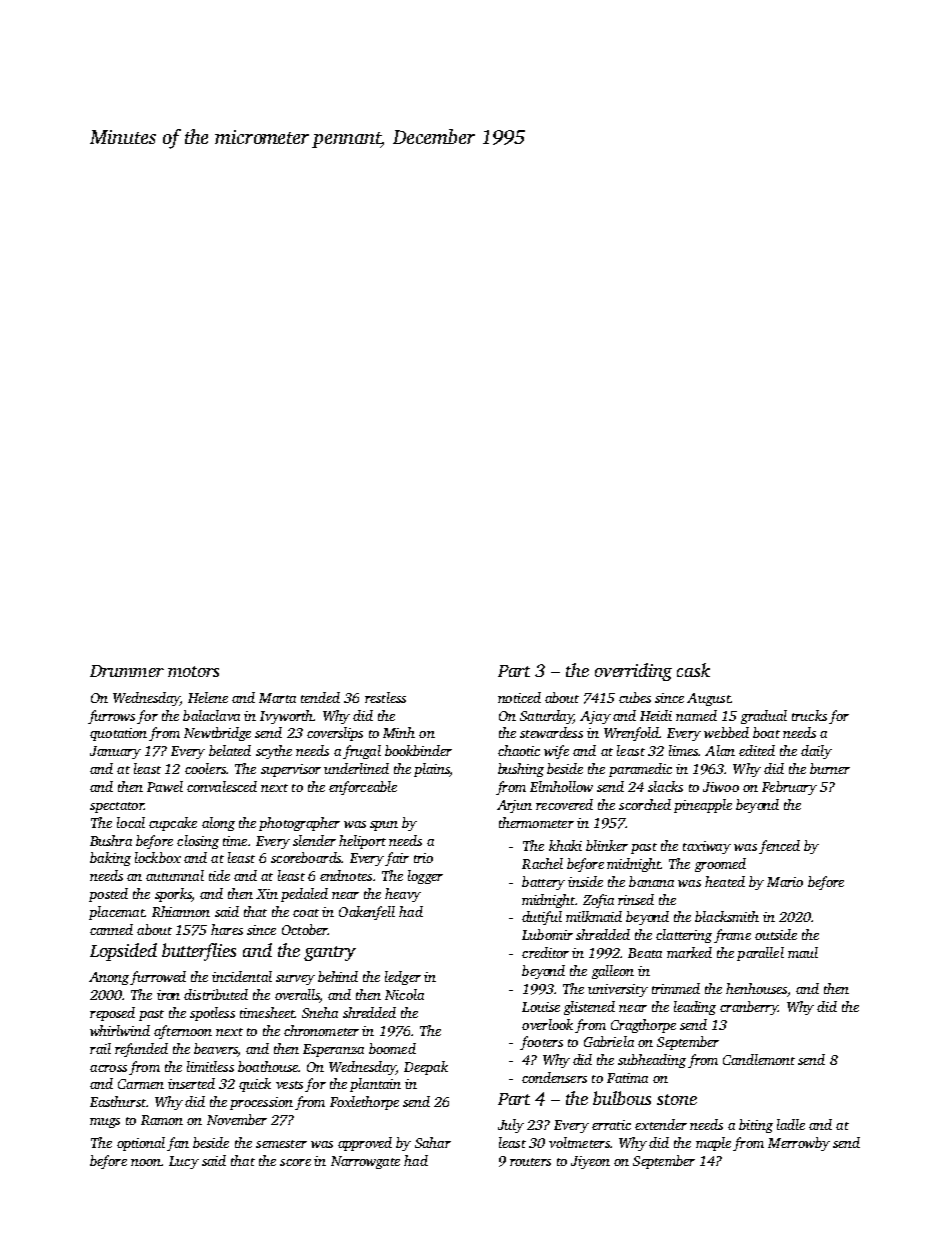 The width and height of the screenshot is (952, 1233). Describe the element at coordinates (127, 671) in the screenshot. I see `Drummer` at that location.
